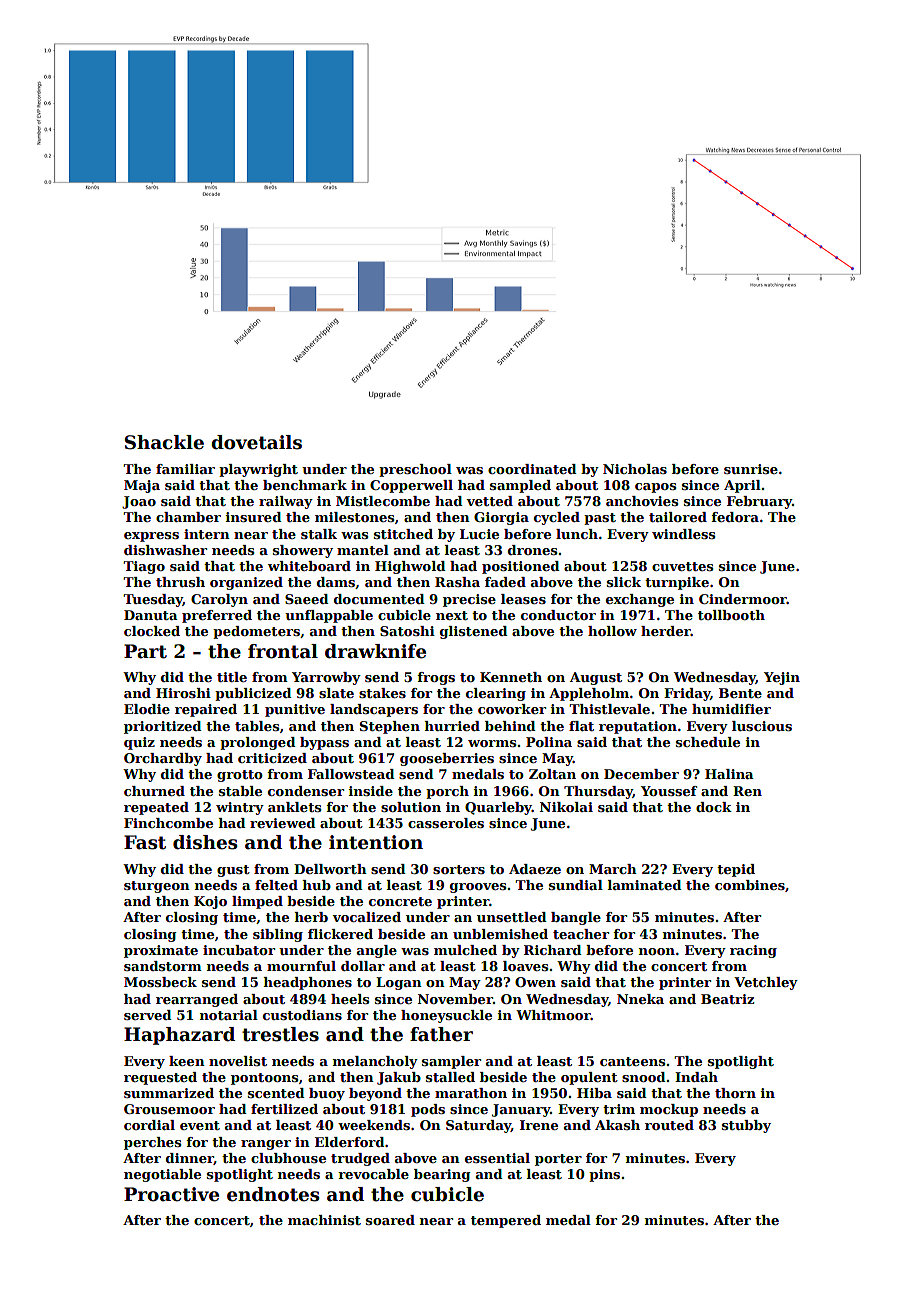  Describe the element at coordinates (157, 887) in the document. I see `sturgeon` at that location.
